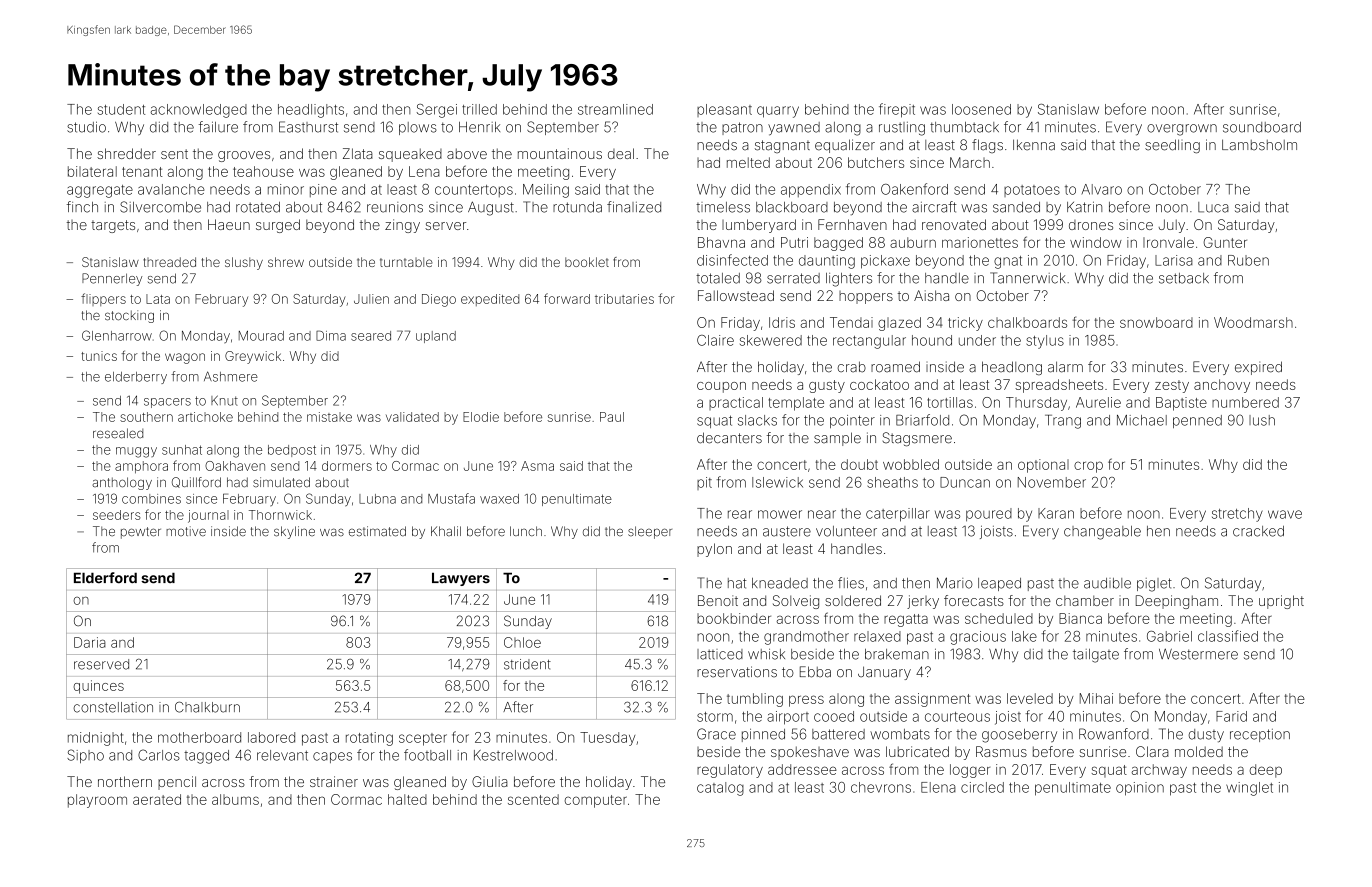 This image has width=1372, height=887. I want to click on streamlined, so click(615, 109).
